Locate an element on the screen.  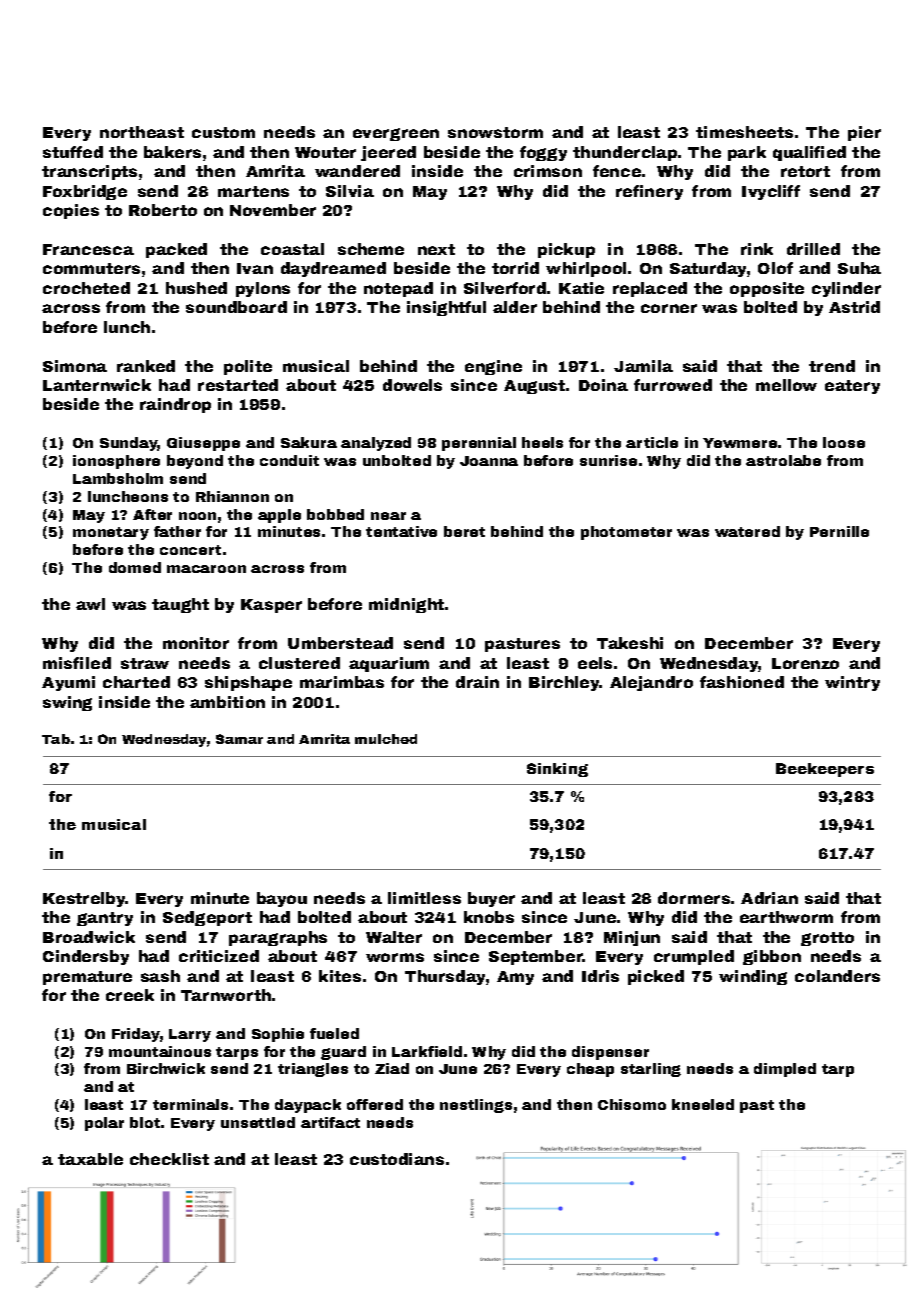
Samar is located at coordinates (239, 739).
